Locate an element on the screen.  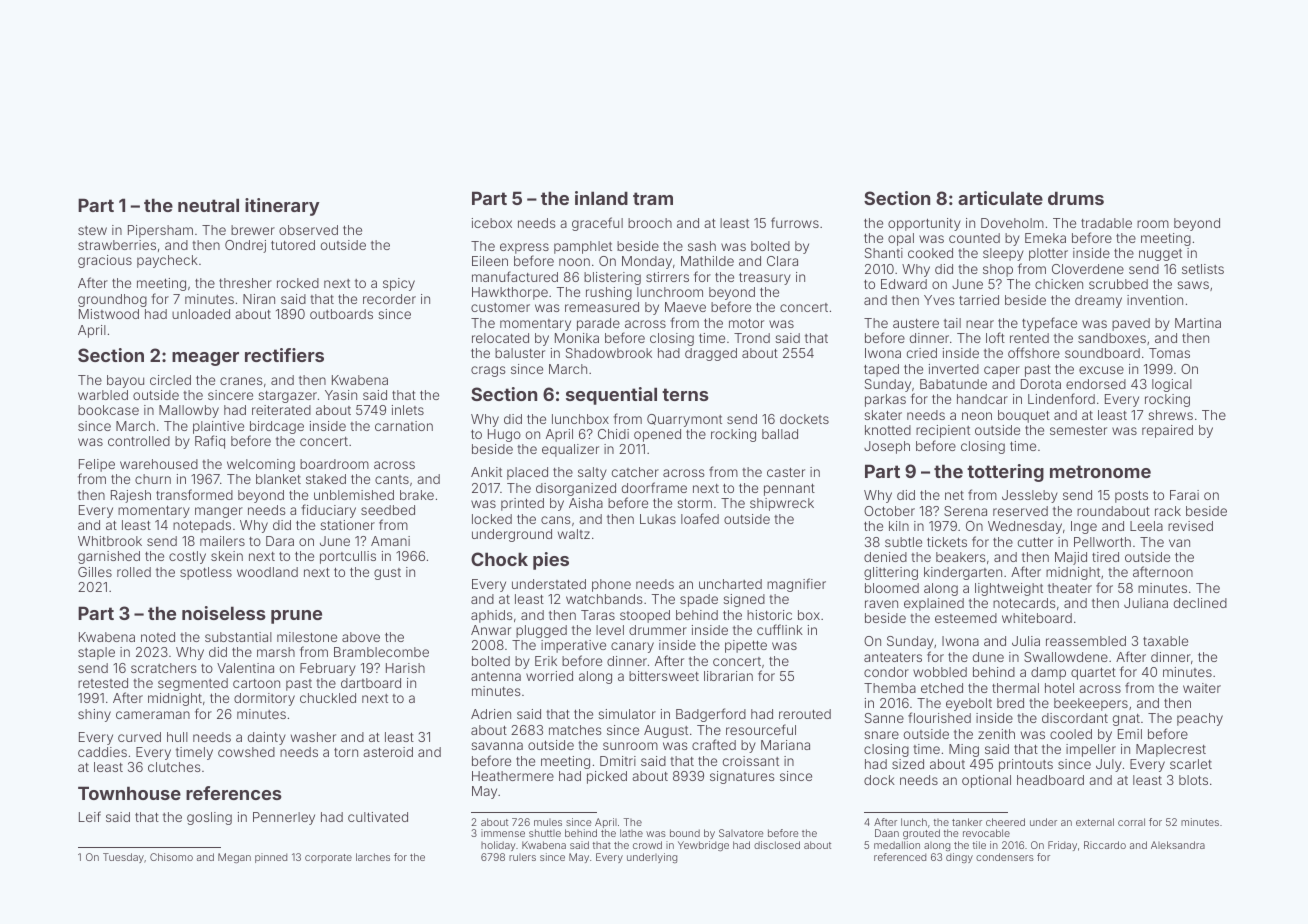
croissant is located at coordinates (751, 761).
